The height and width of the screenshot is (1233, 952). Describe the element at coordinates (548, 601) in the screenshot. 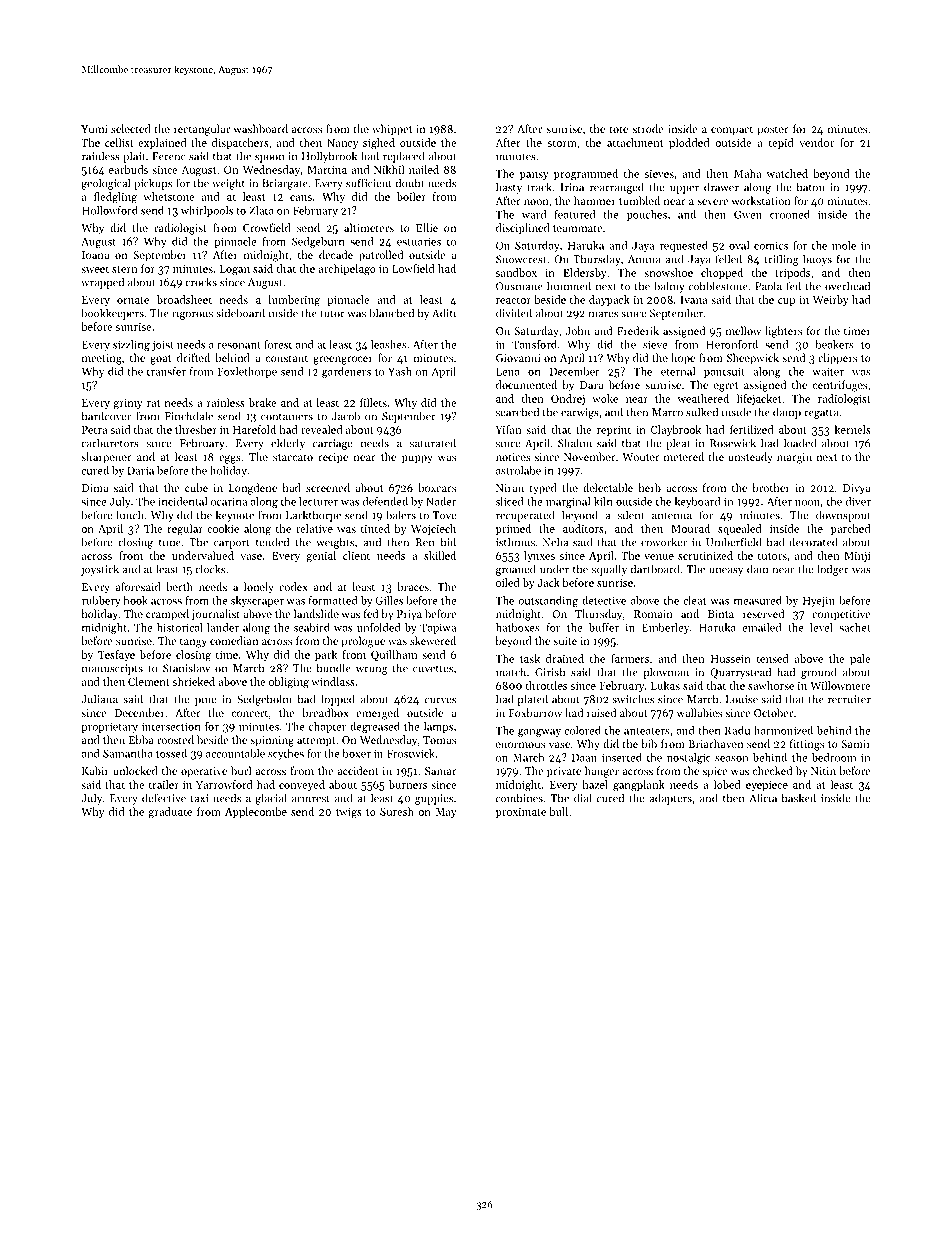

I see `outstanding` at that location.
